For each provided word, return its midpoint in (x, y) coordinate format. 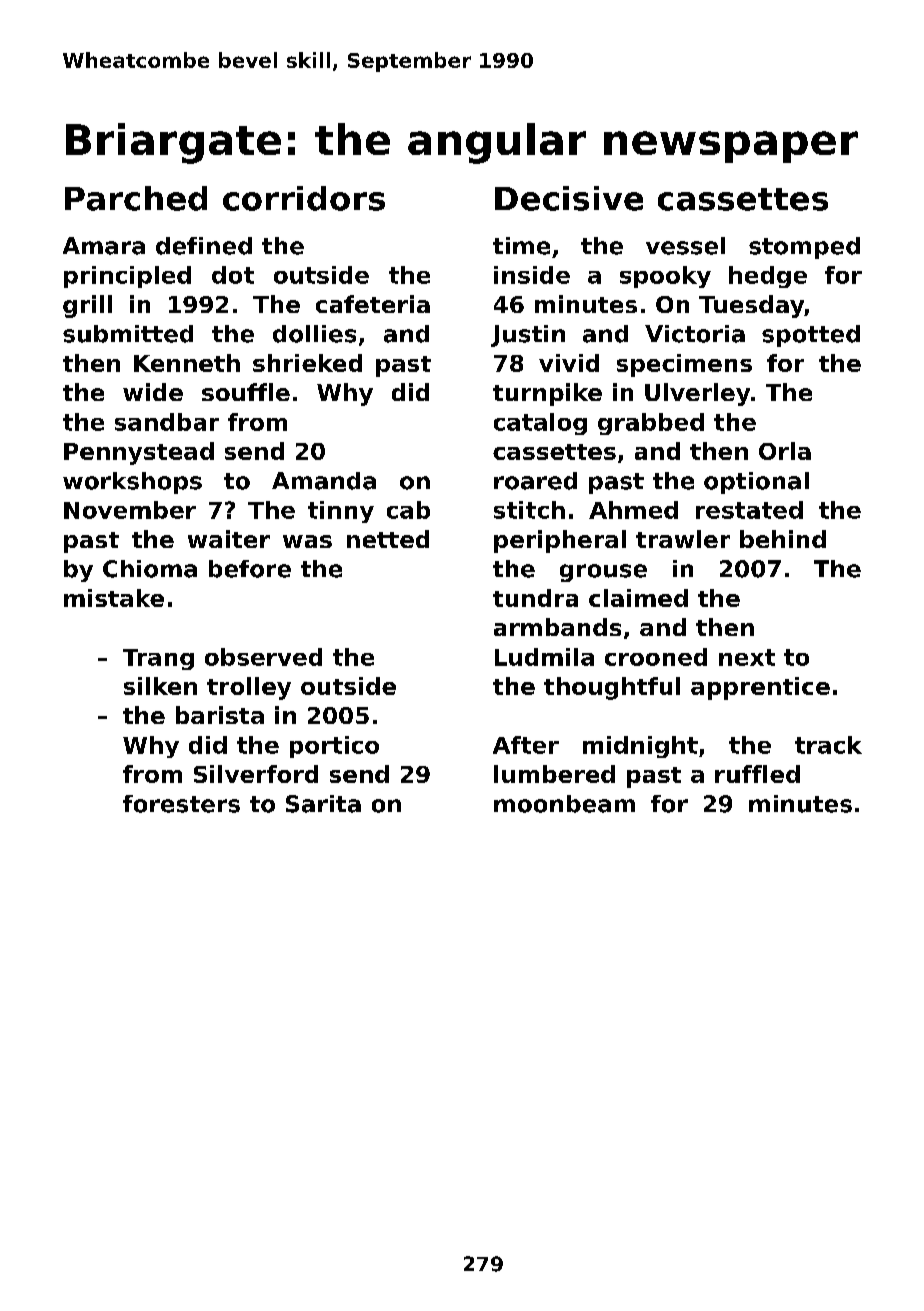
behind (783, 539)
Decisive (569, 198)
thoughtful (612, 688)
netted (388, 539)
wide (153, 392)
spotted (811, 336)
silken (160, 686)
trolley (249, 688)
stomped (804, 248)
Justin (528, 336)
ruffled (757, 774)
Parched (136, 198)
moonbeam (564, 804)
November (130, 510)
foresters (181, 804)
